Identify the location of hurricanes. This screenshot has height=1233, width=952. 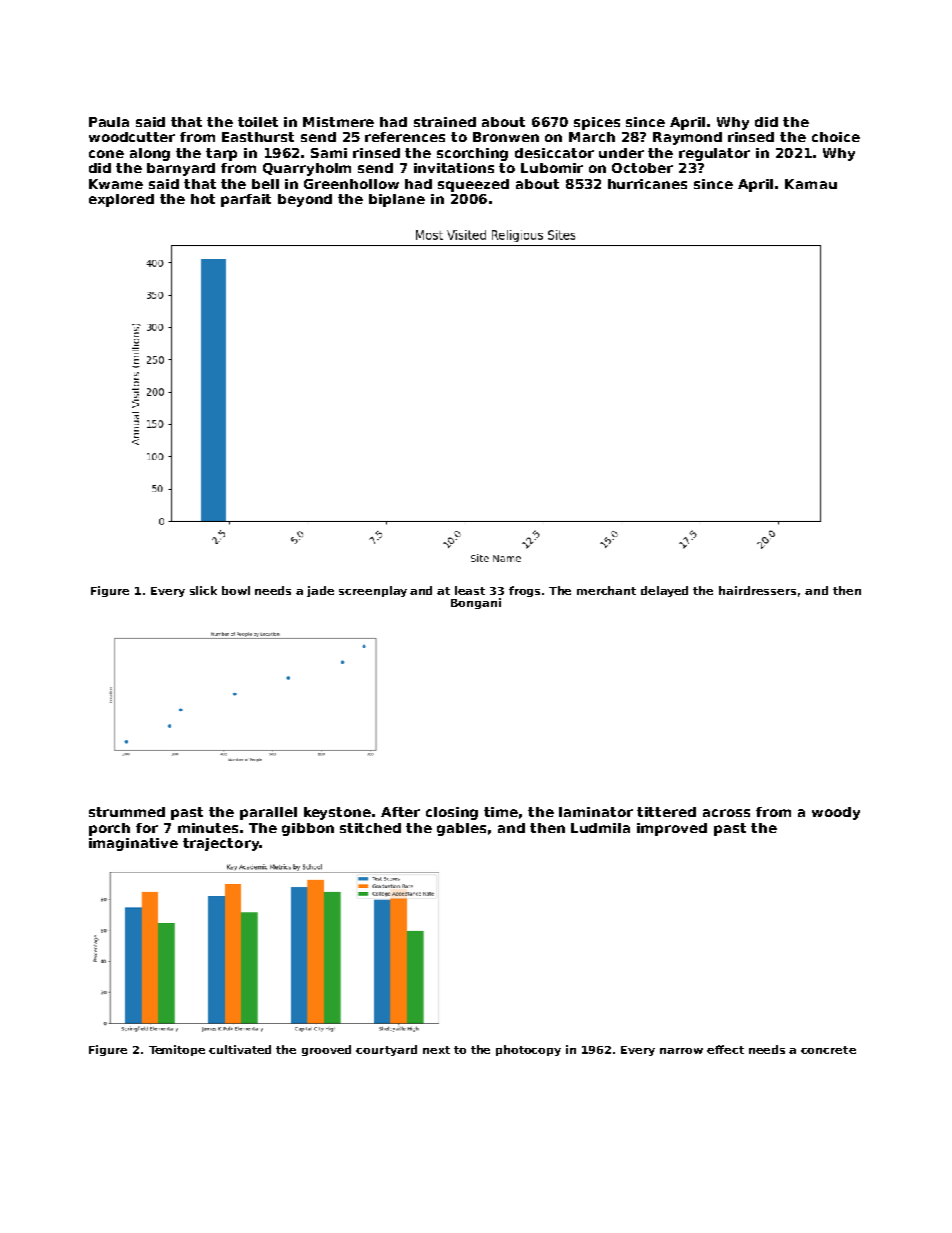
(647, 184).
